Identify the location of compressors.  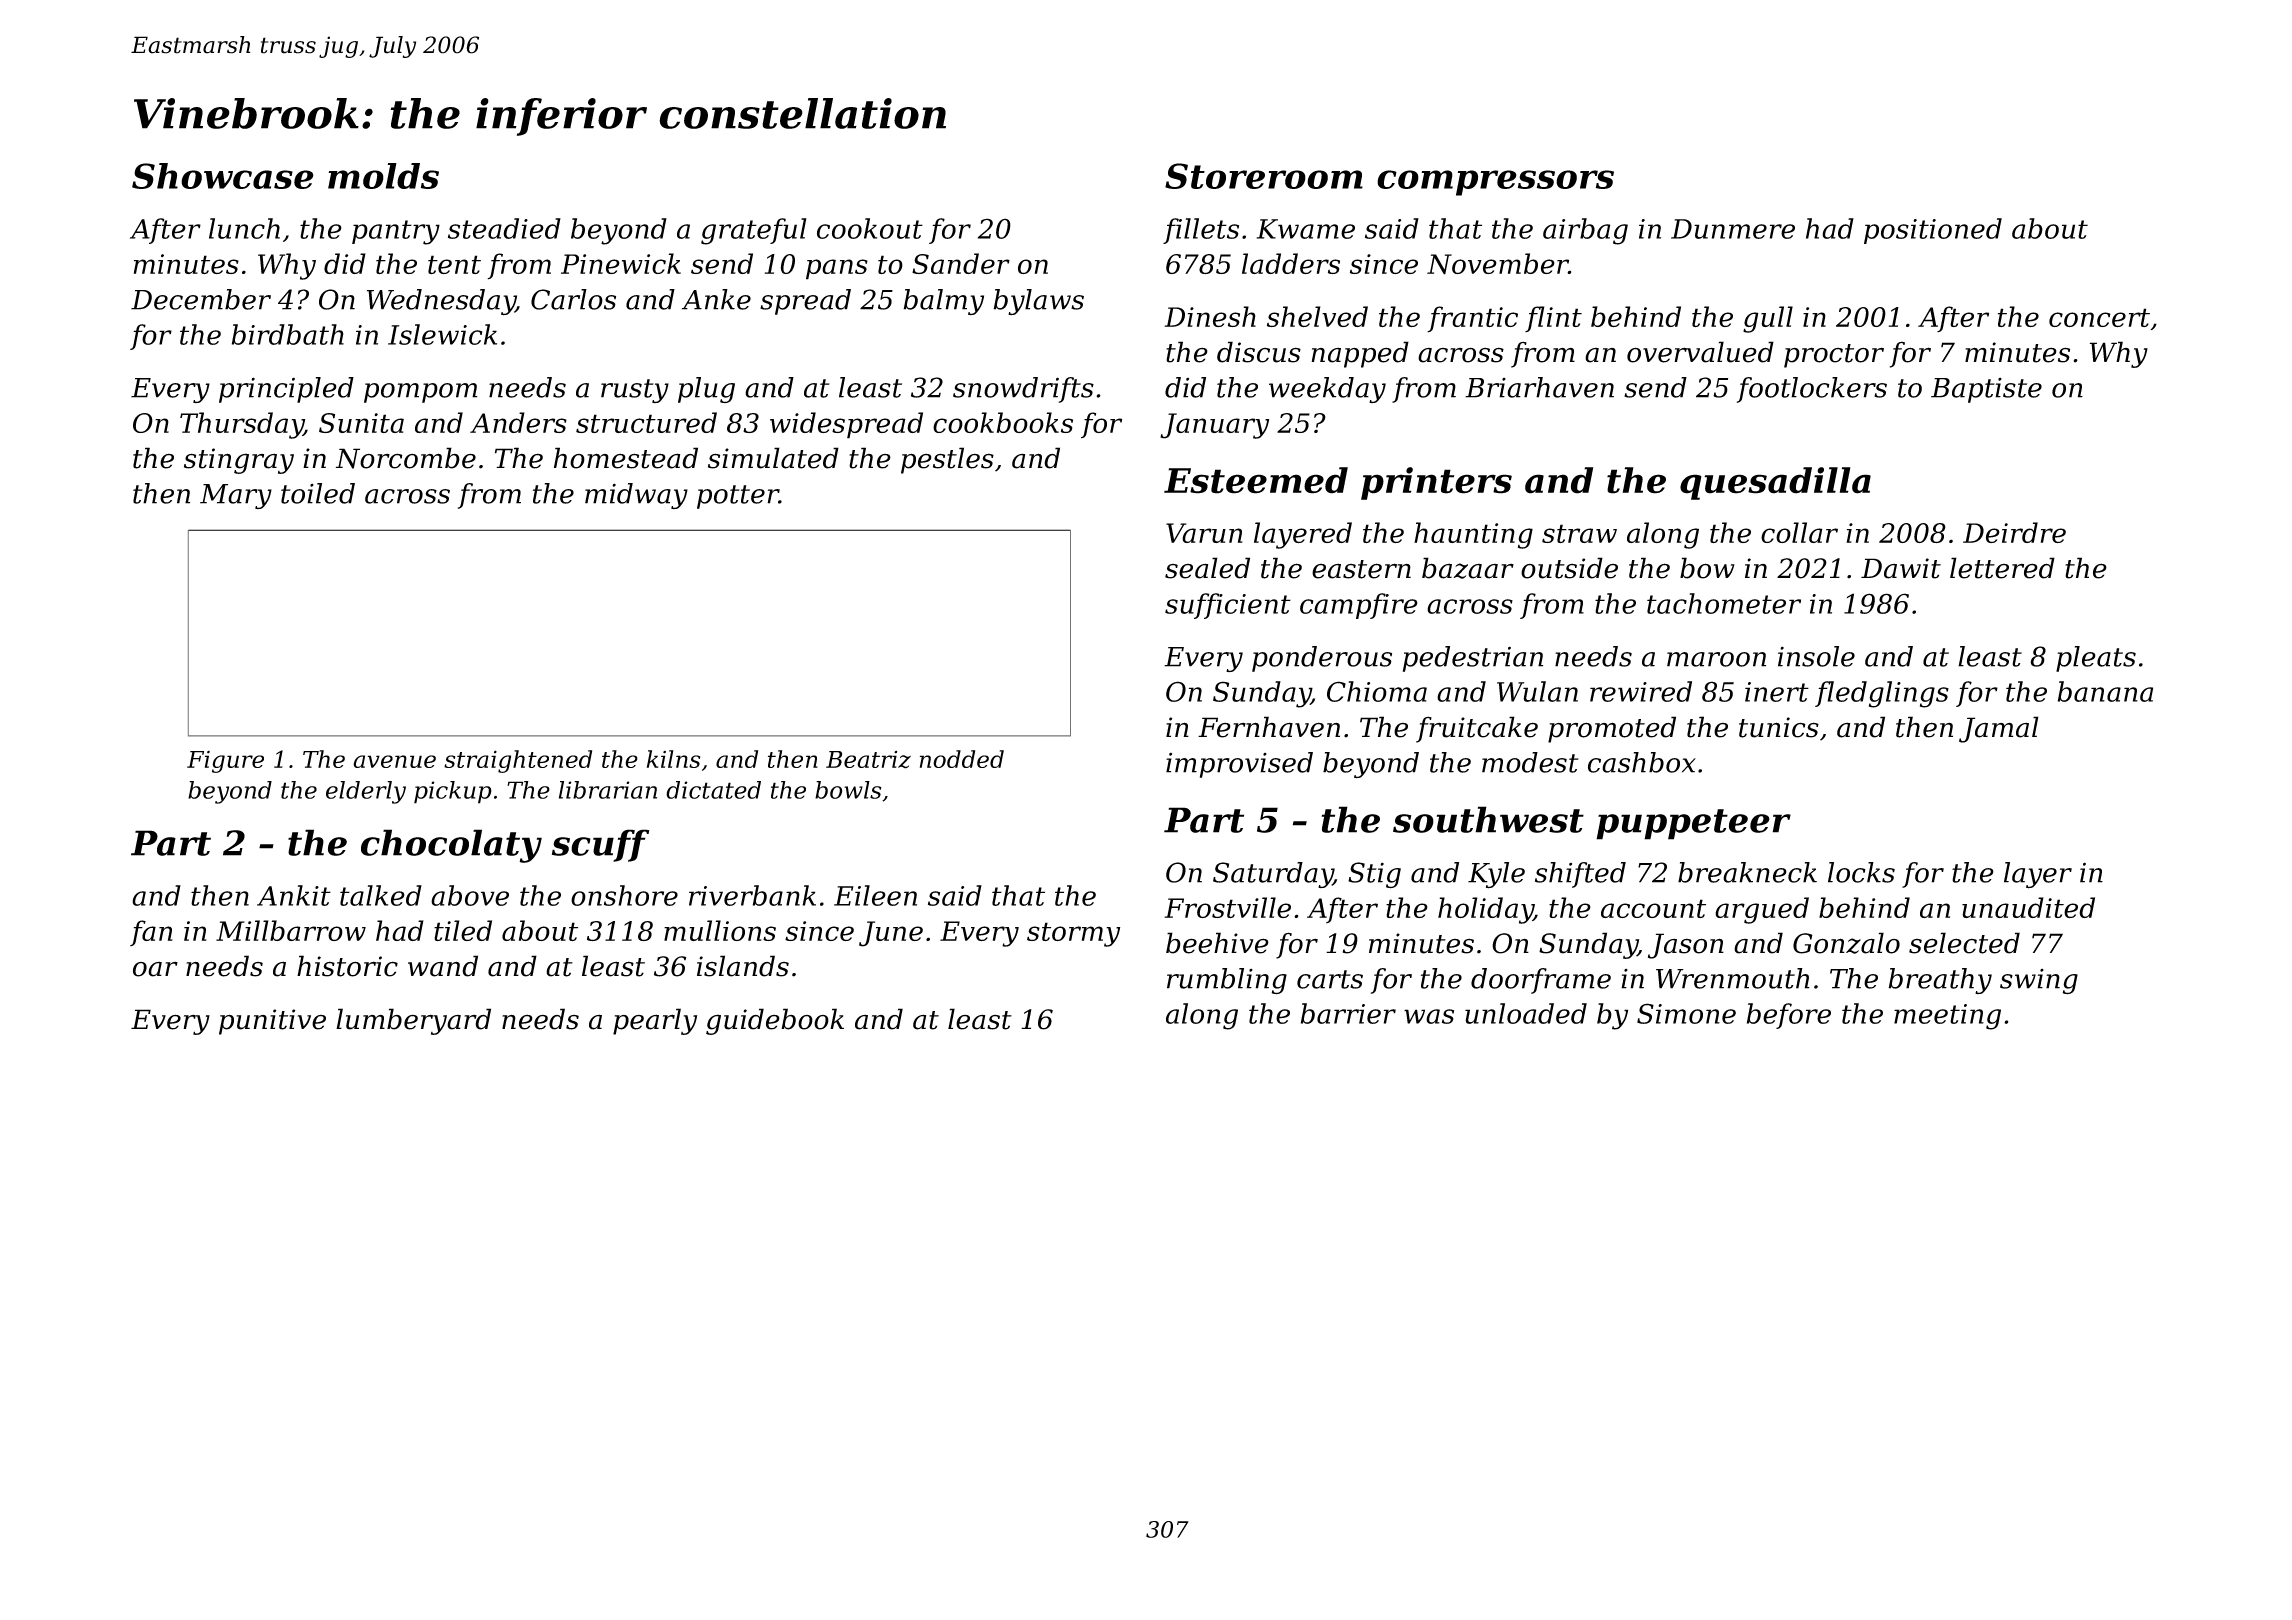
(1495, 183).
